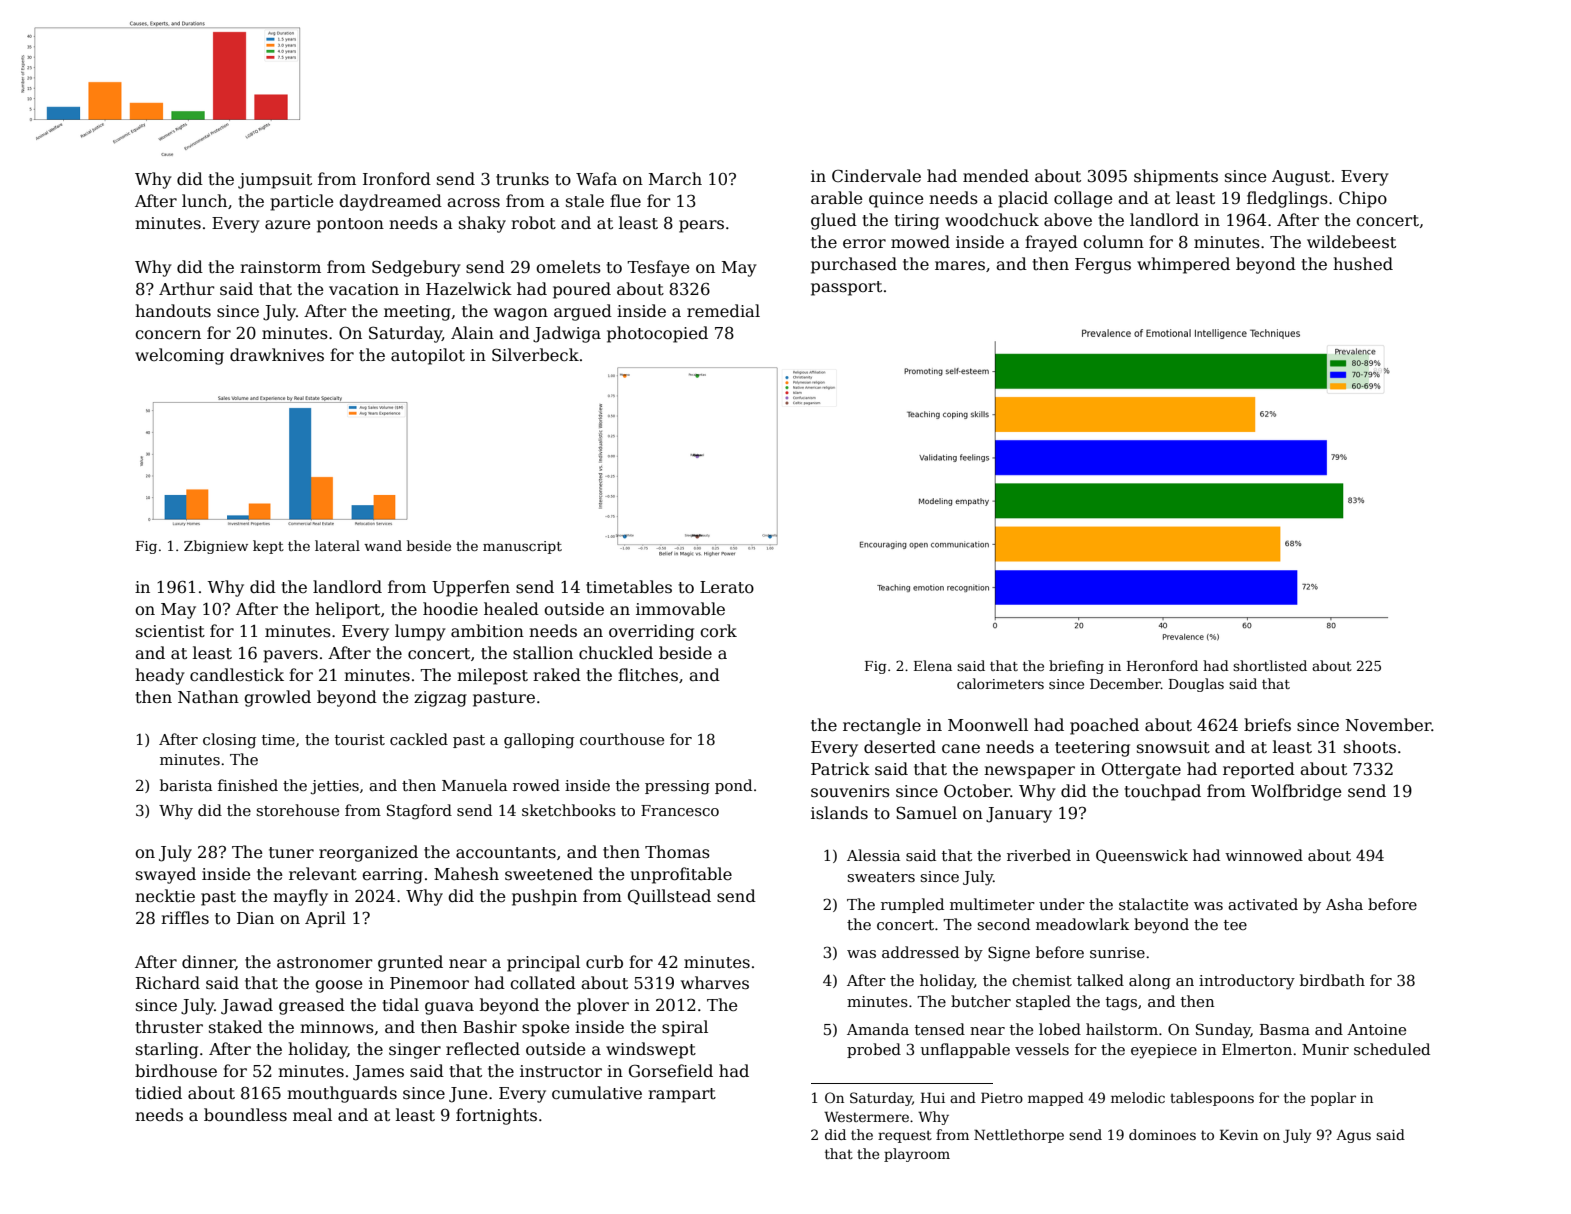 Image resolution: width=1571 pixels, height=1214 pixels. Describe the element at coordinates (522, 547) in the page. I see `manuscript` at that location.
